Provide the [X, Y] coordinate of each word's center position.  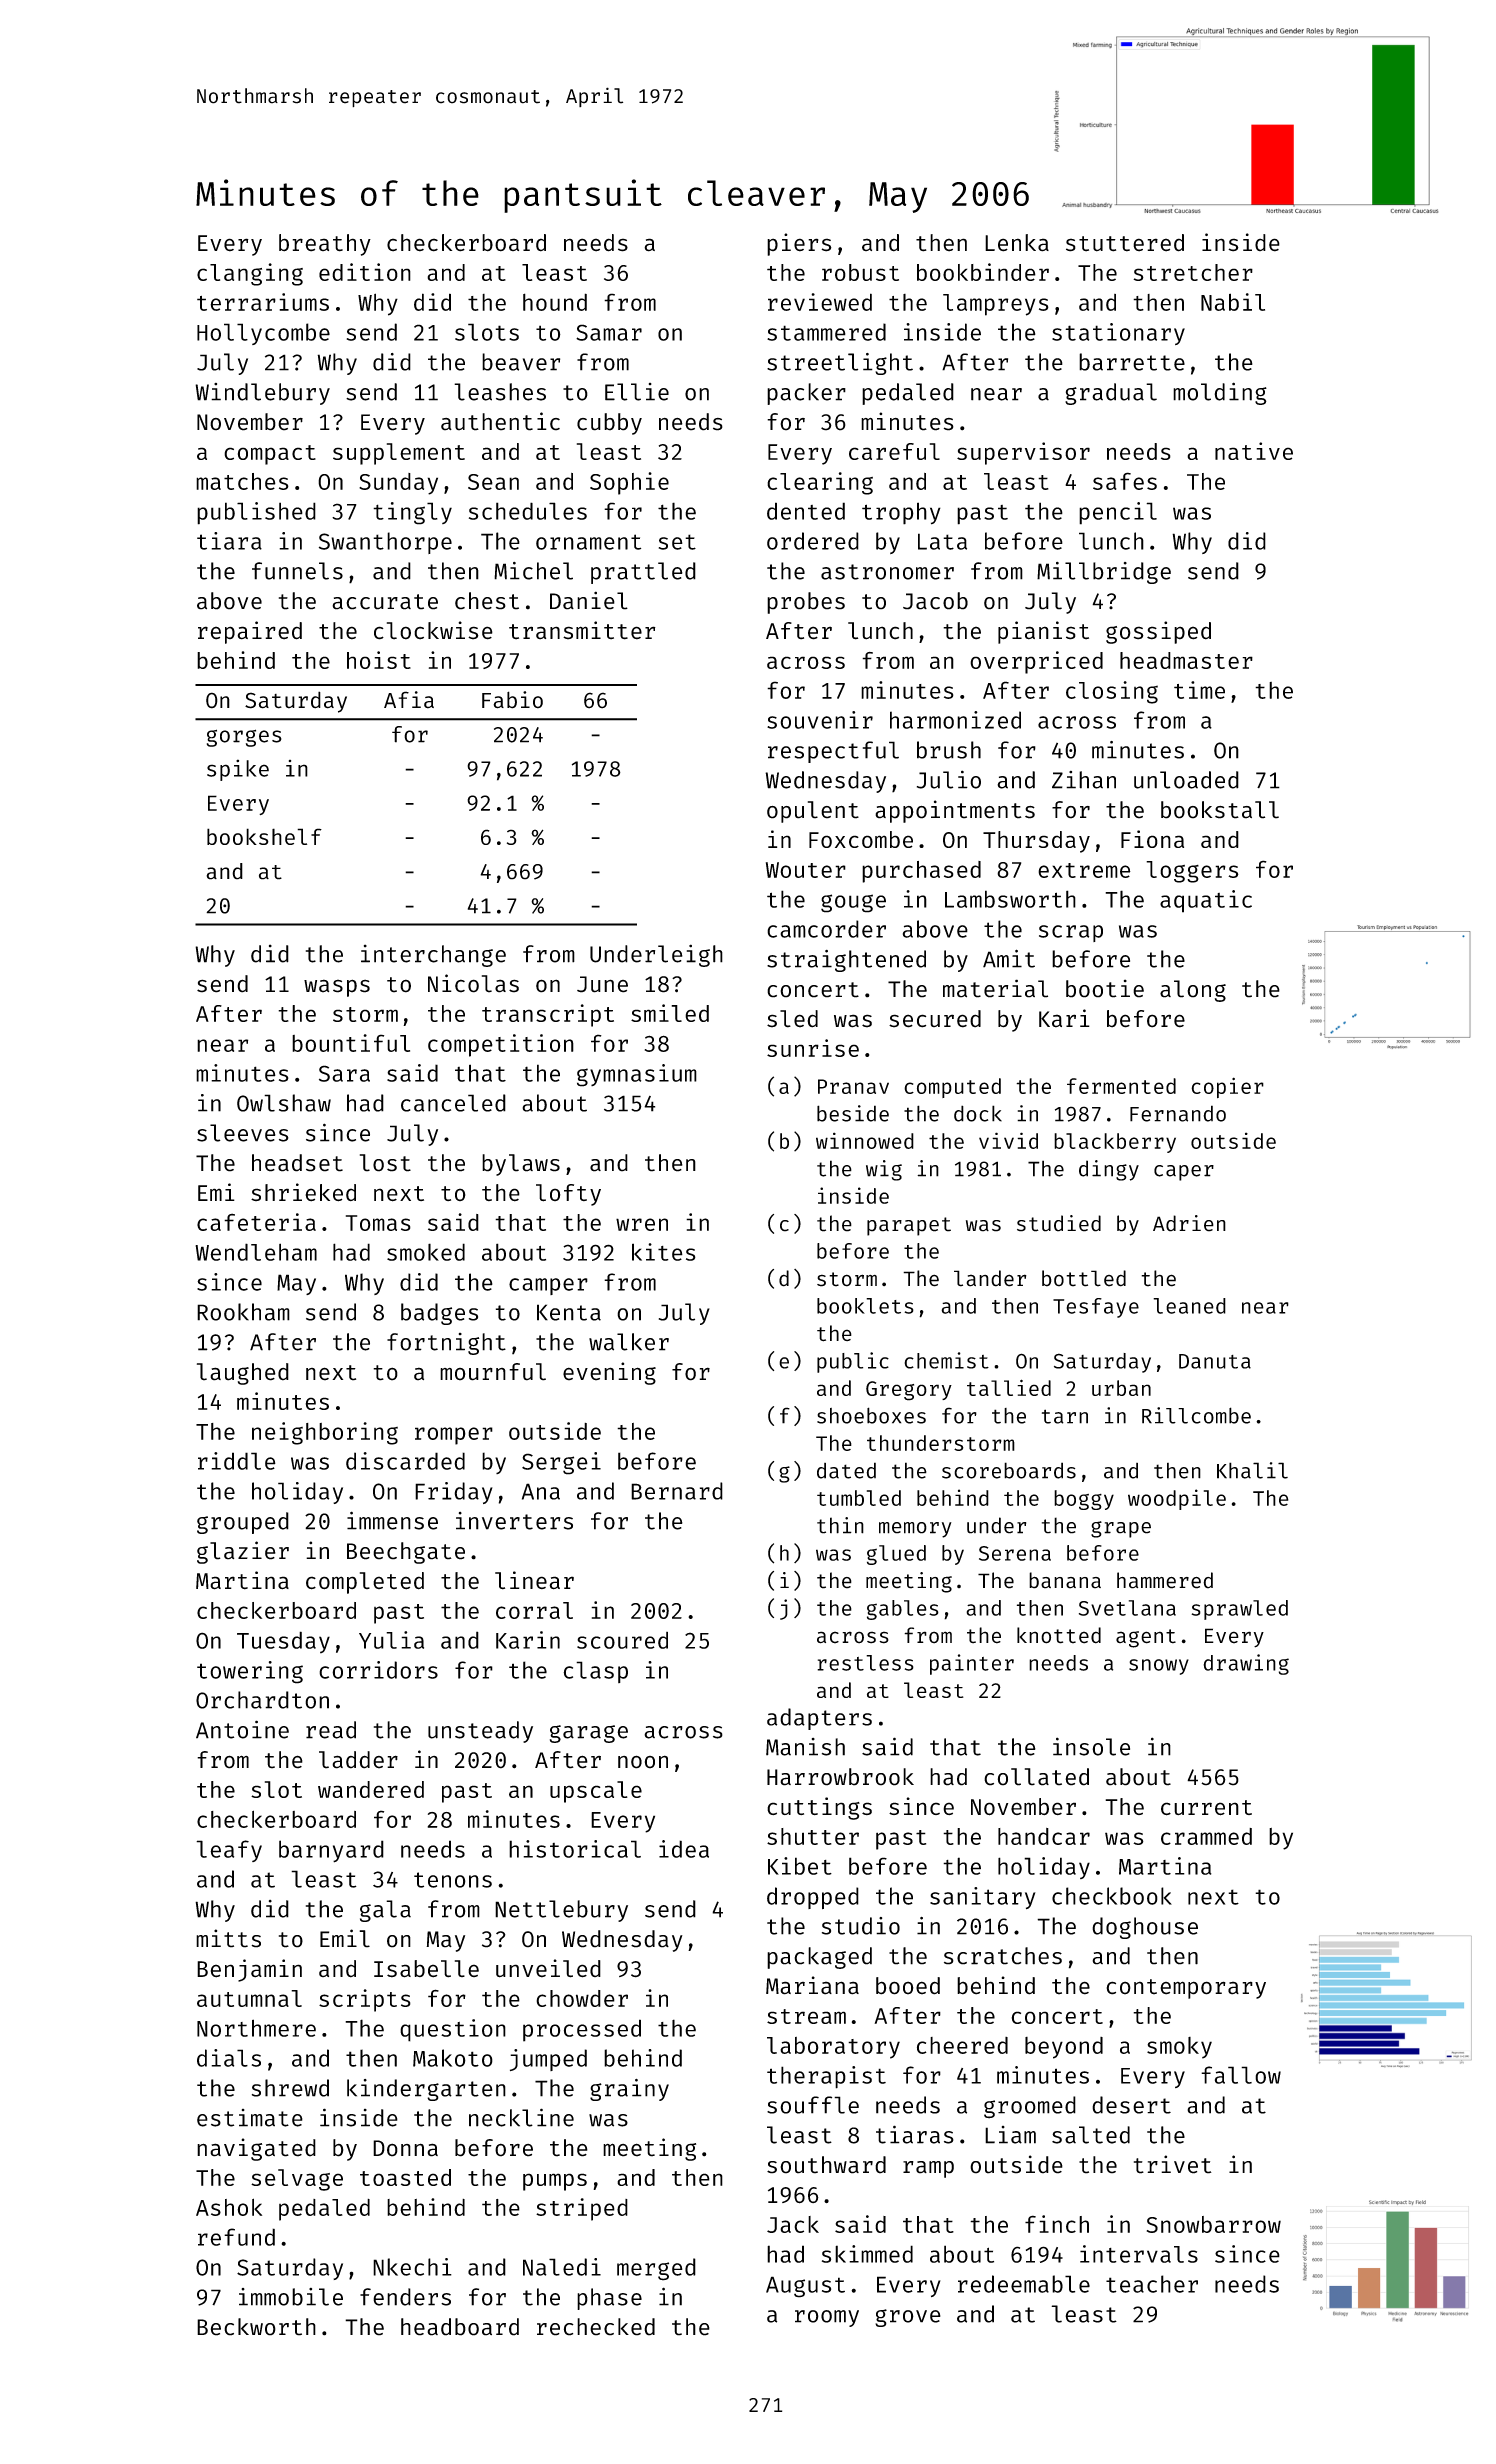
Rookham [243, 1312]
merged [656, 2269]
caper [1184, 1173]
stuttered [1125, 243]
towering [250, 1672]
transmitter [582, 630]
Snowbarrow [1214, 2224]
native [1254, 451]
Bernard [677, 1491]
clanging [250, 274]
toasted [405, 2177]
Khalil [1252, 1470]
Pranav [853, 1086]
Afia [409, 700]
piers [799, 244]
